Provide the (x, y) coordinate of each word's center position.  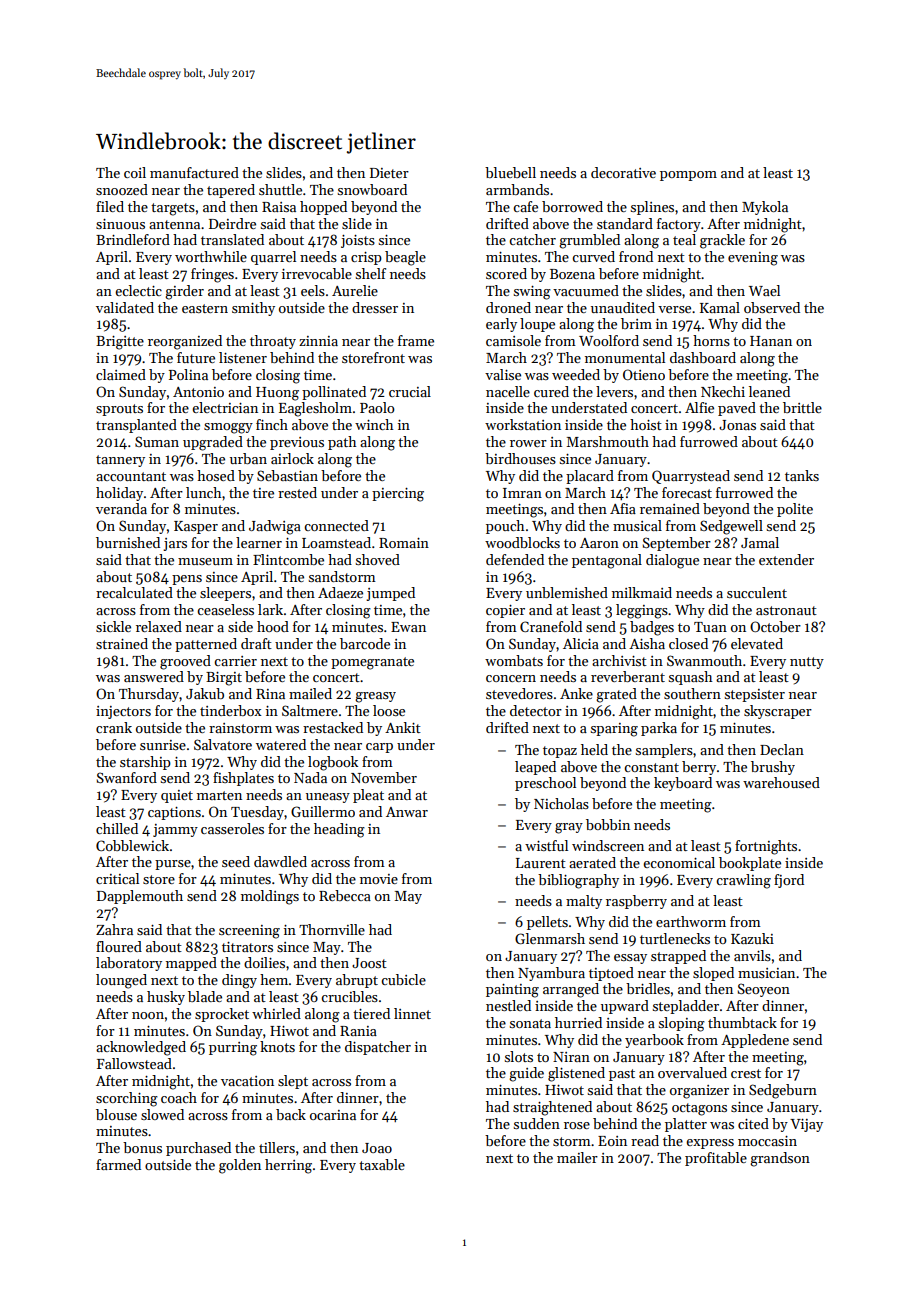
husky (166, 998)
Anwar (407, 812)
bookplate (750, 864)
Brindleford (133, 239)
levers (614, 391)
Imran (522, 493)
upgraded (213, 443)
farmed (118, 1164)
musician (766, 973)
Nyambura (551, 974)
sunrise (163, 745)
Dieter (389, 173)
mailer (577, 1157)
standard (625, 223)
